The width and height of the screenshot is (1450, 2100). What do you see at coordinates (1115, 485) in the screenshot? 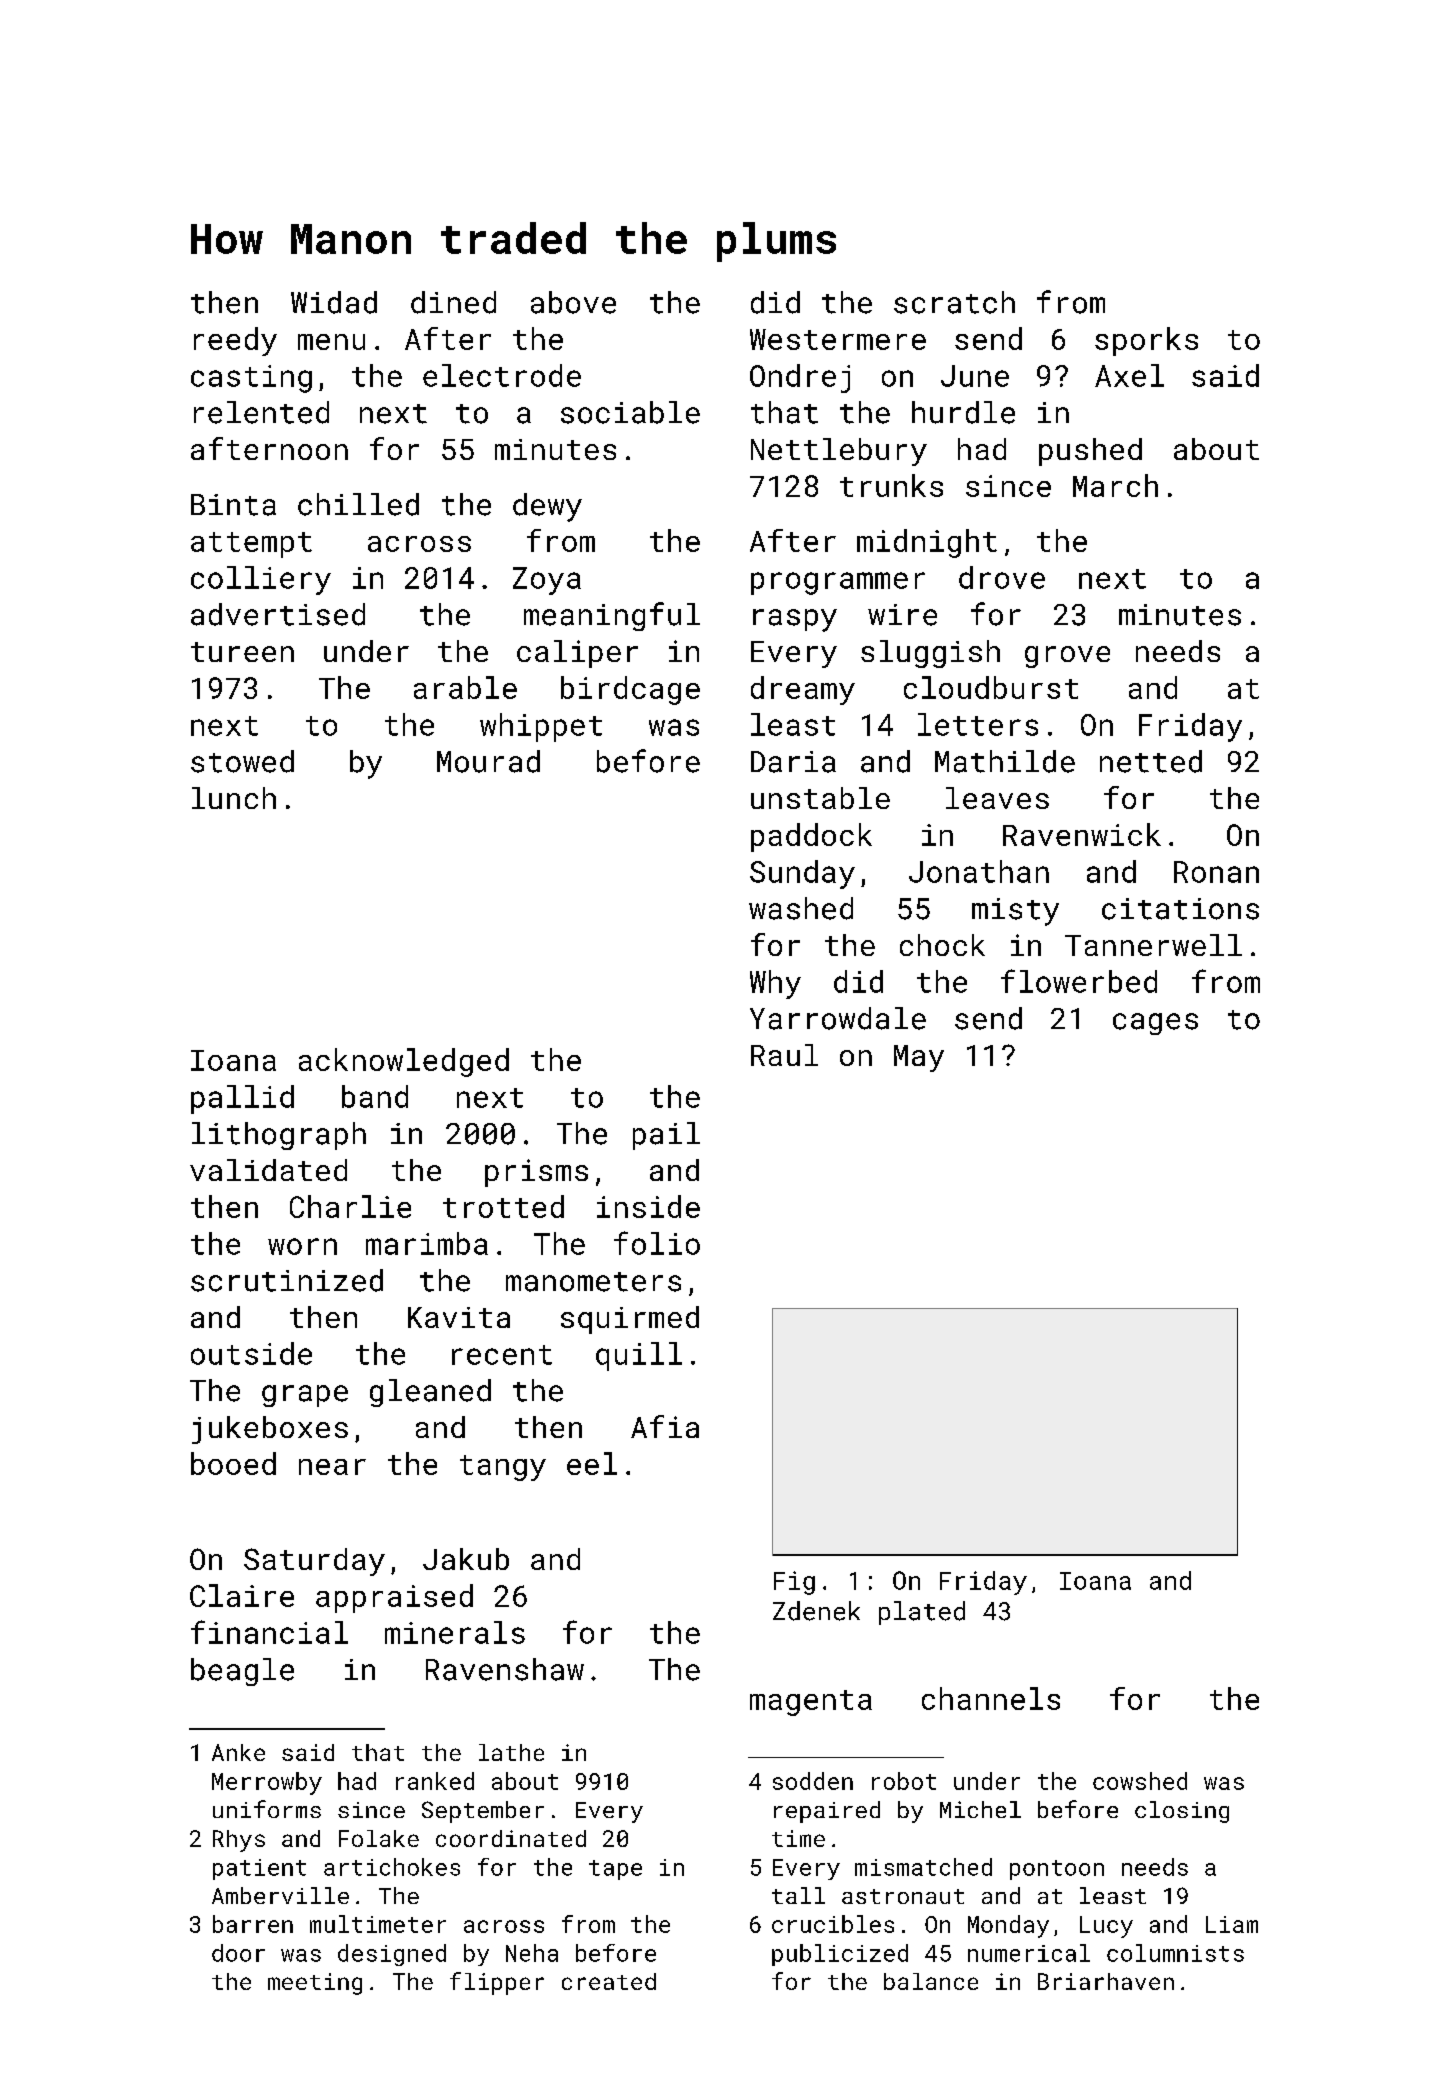
I see `March` at bounding box center [1115, 485].
